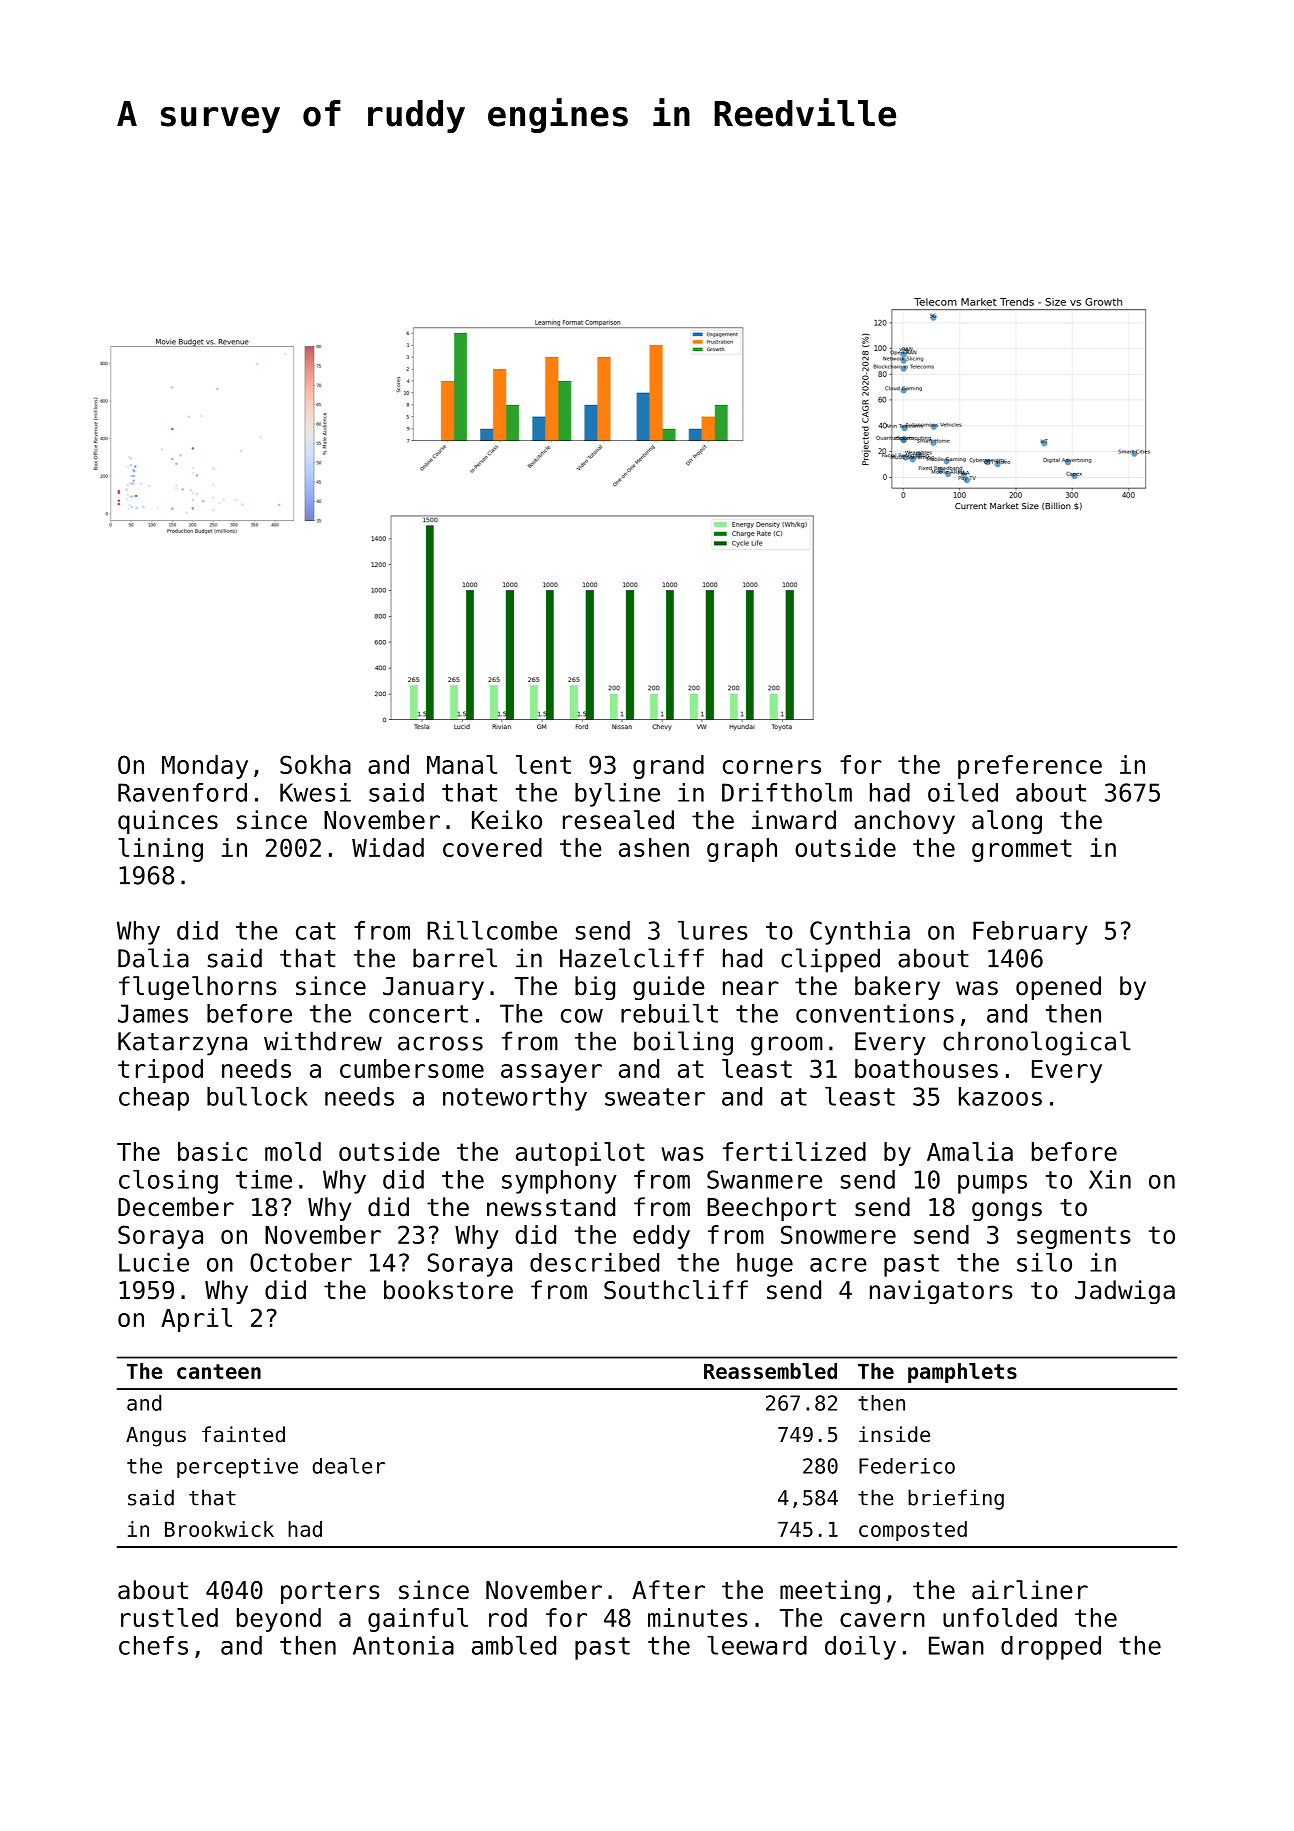  What do you see at coordinates (1110, 1179) in the screenshot?
I see `Xin` at bounding box center [1110, 1179].
